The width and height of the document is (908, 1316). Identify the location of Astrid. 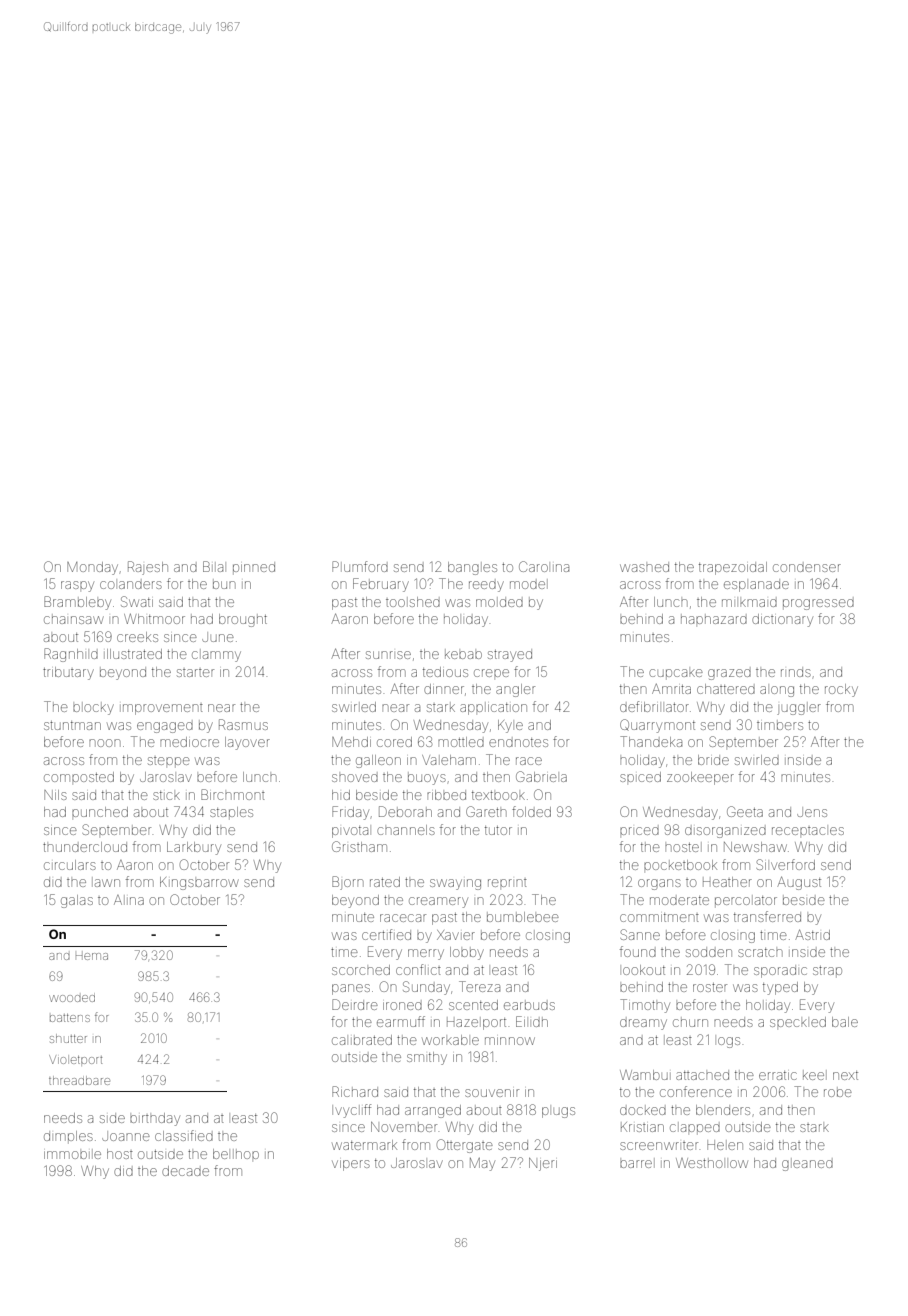
(812, 934).
